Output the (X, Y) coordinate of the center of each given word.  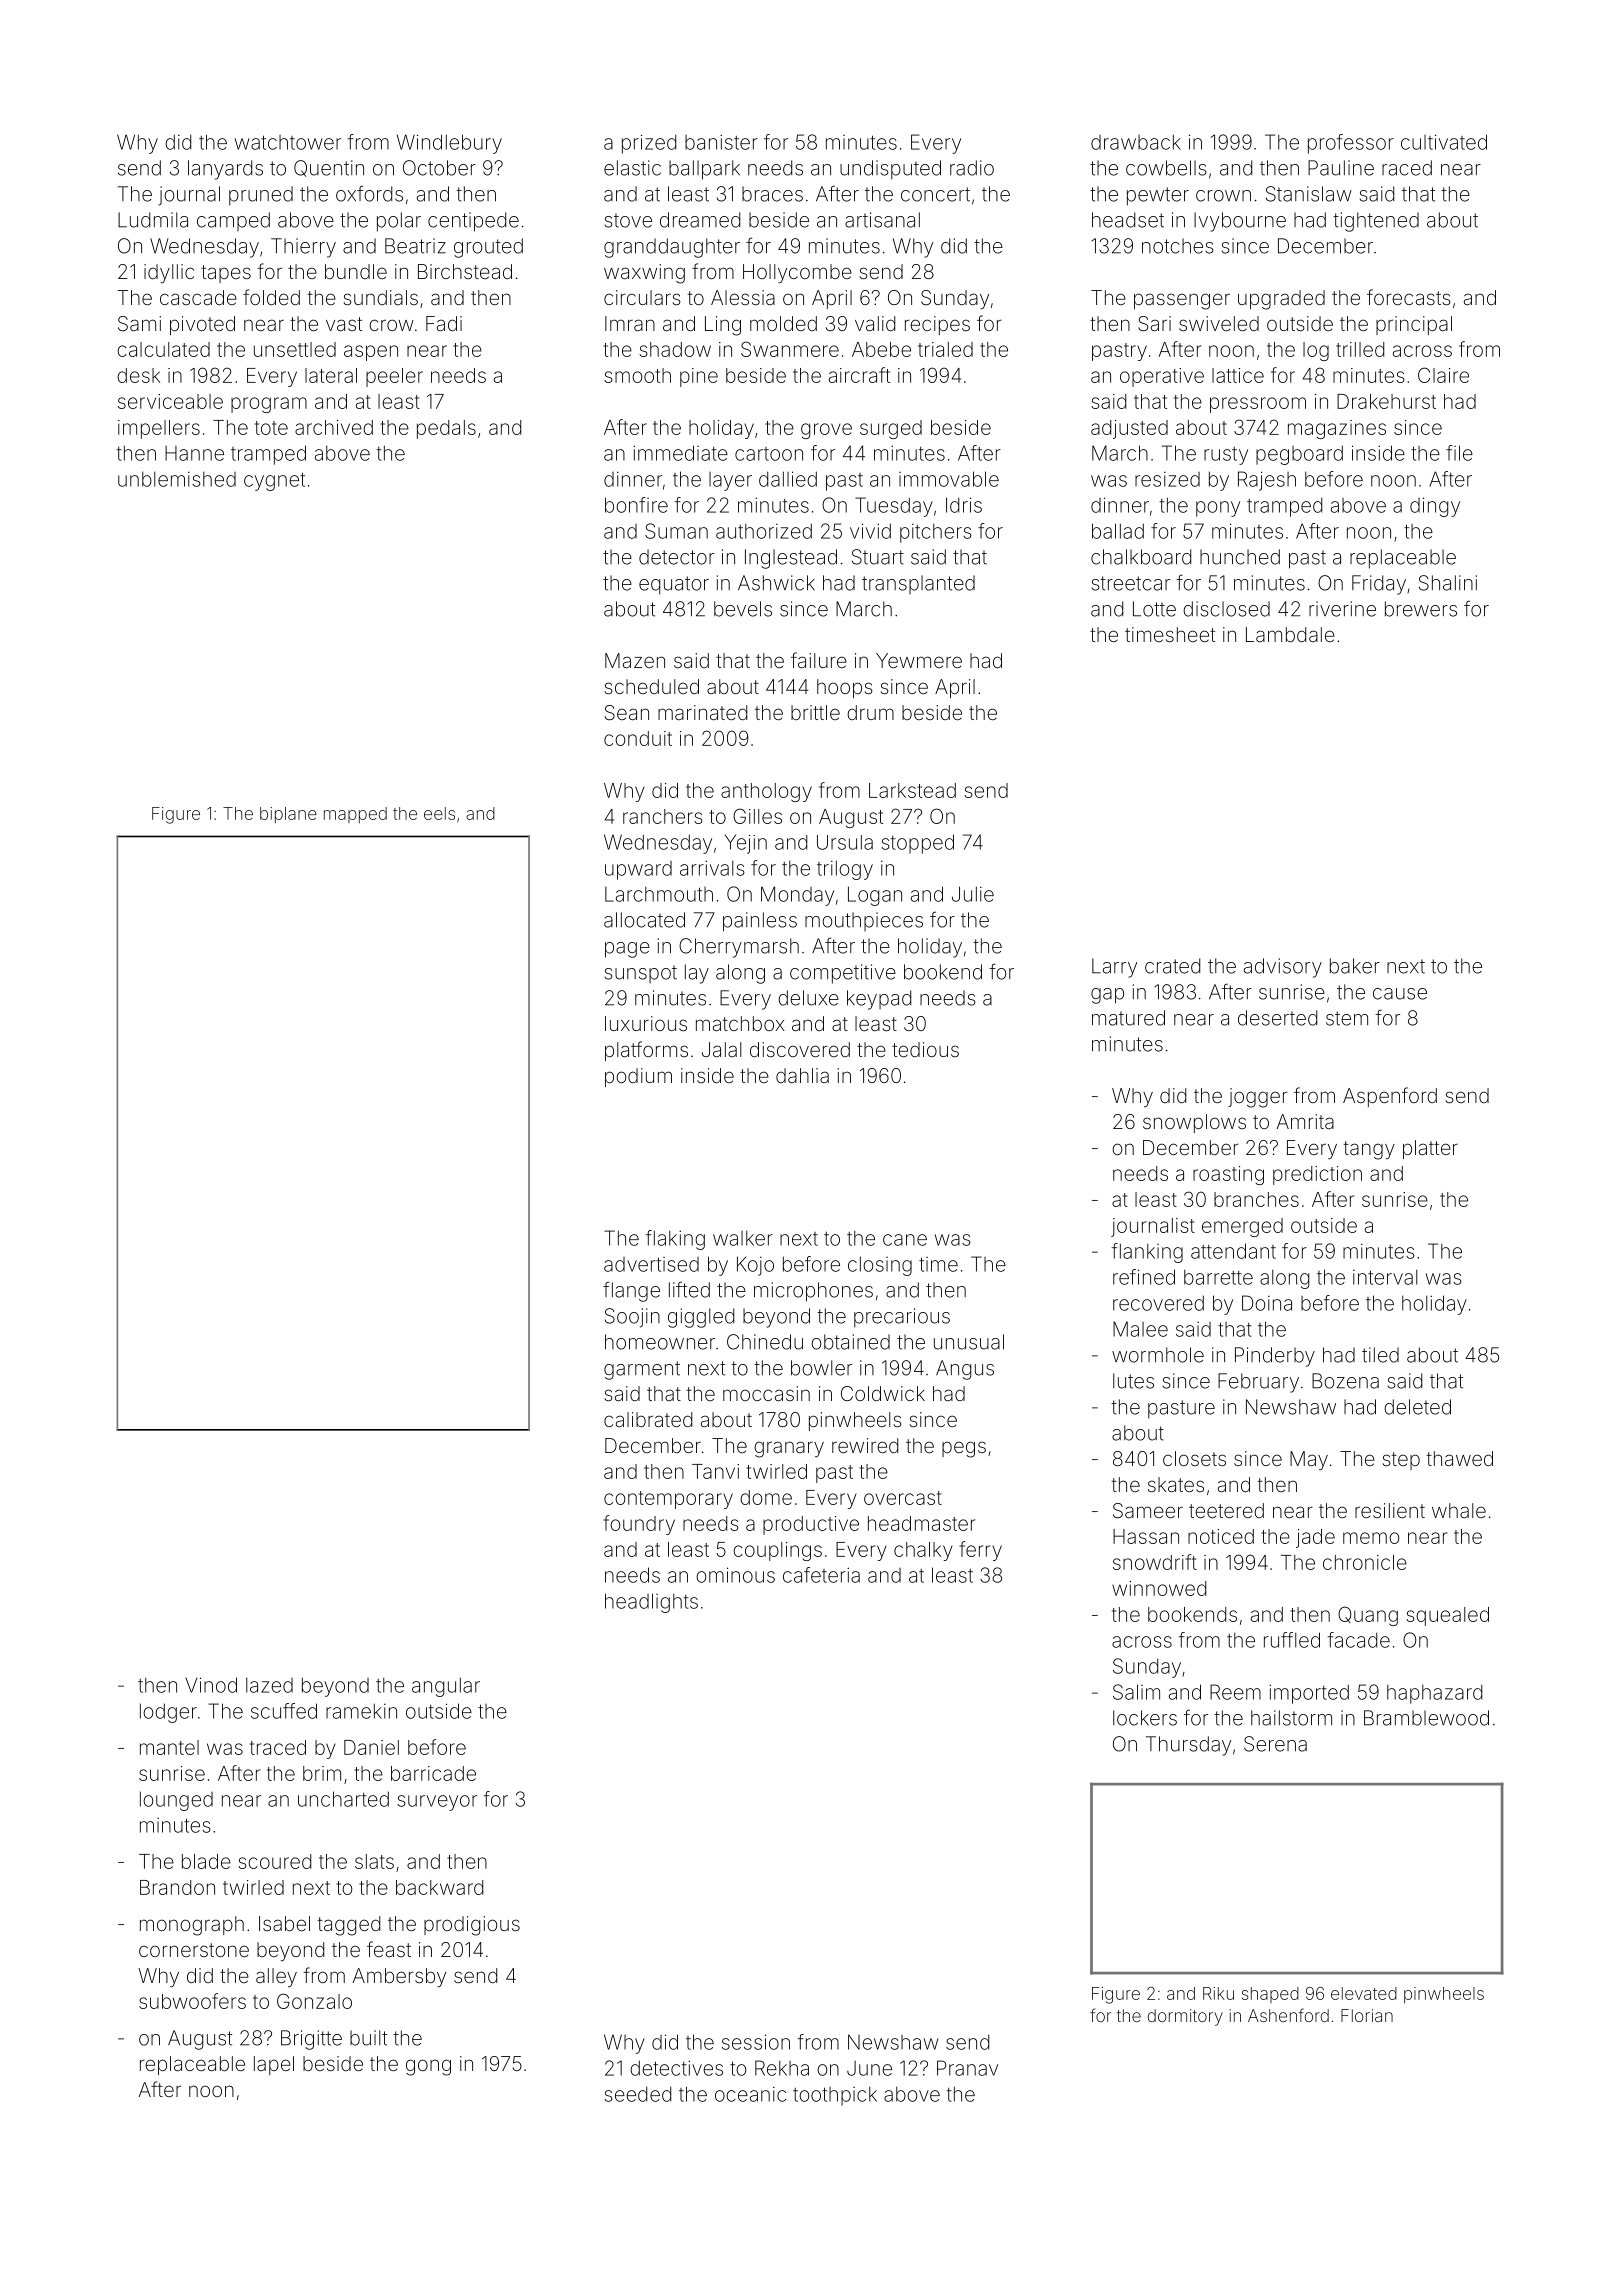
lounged (176, 1801)
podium (638, 1077)
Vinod (211, 1685)
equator (674, 585)
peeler (394, 377)
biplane (288, 815)
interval (1385, 1277)
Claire (1443, 375)
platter (1430, 1149)
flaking (675, 1240)
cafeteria (821, 1575)
